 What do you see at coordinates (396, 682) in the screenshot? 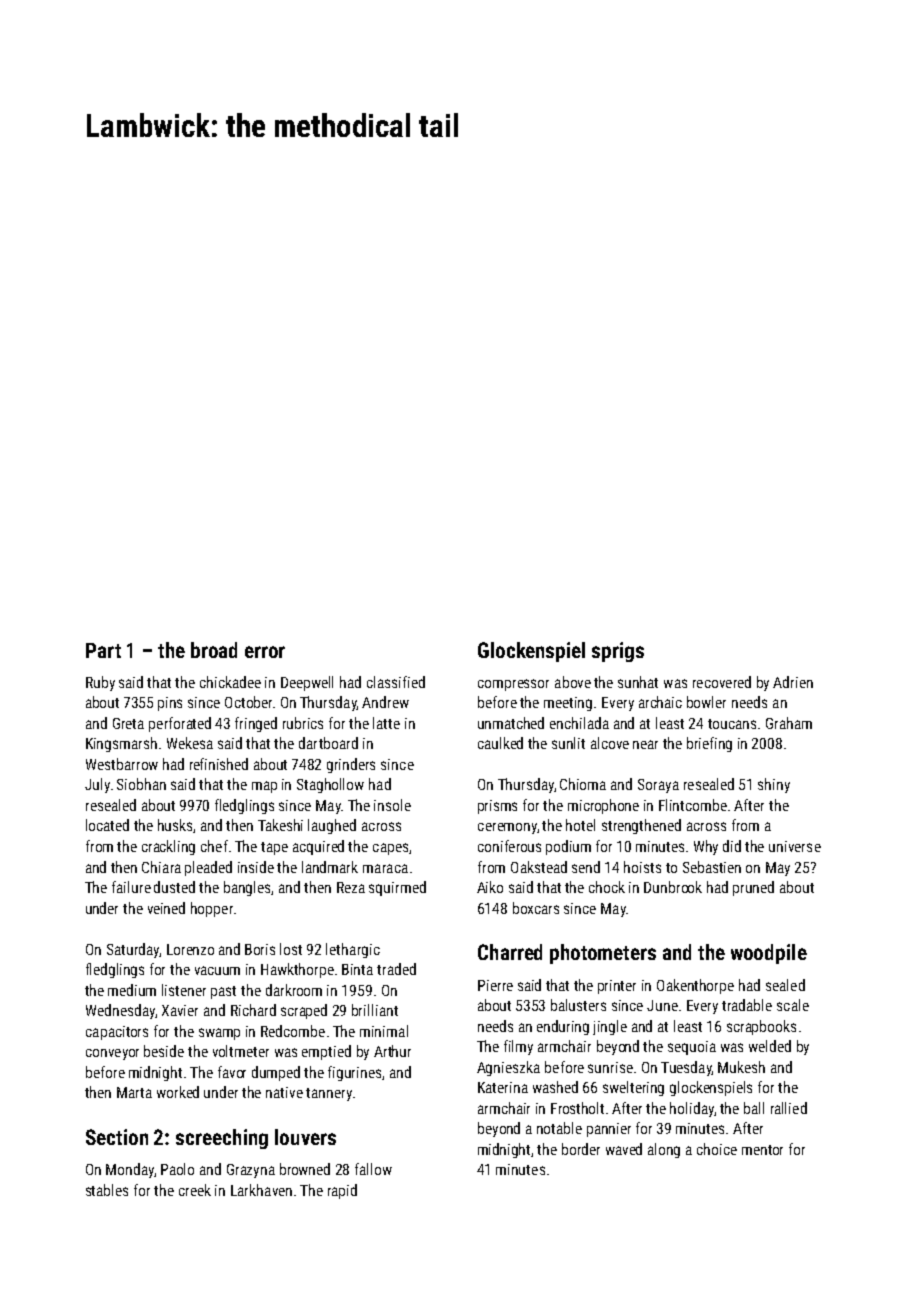
I see `classified` at bounding box center [396, 682].
